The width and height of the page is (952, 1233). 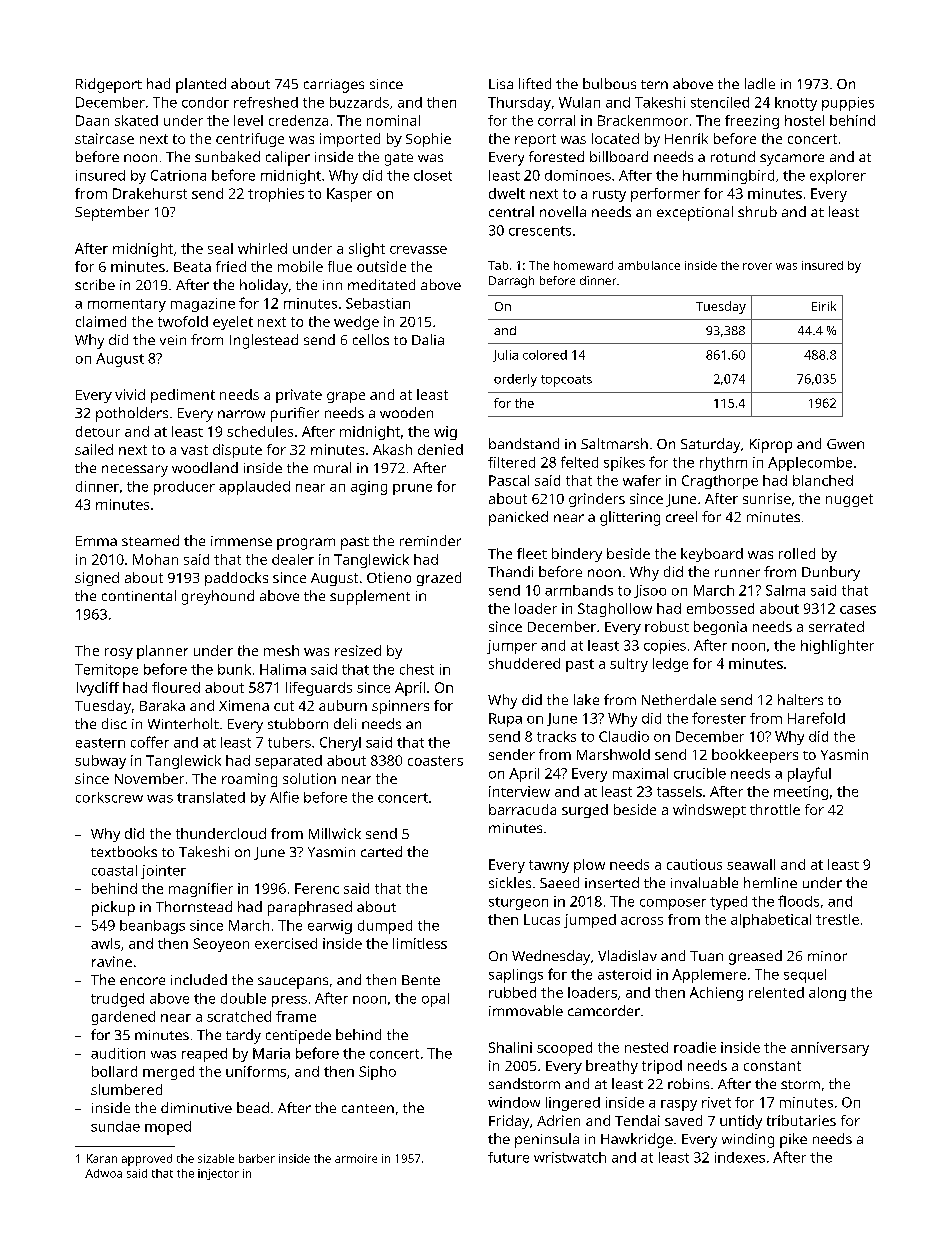 I want to click on injector, so click(x=218, y=1174).
